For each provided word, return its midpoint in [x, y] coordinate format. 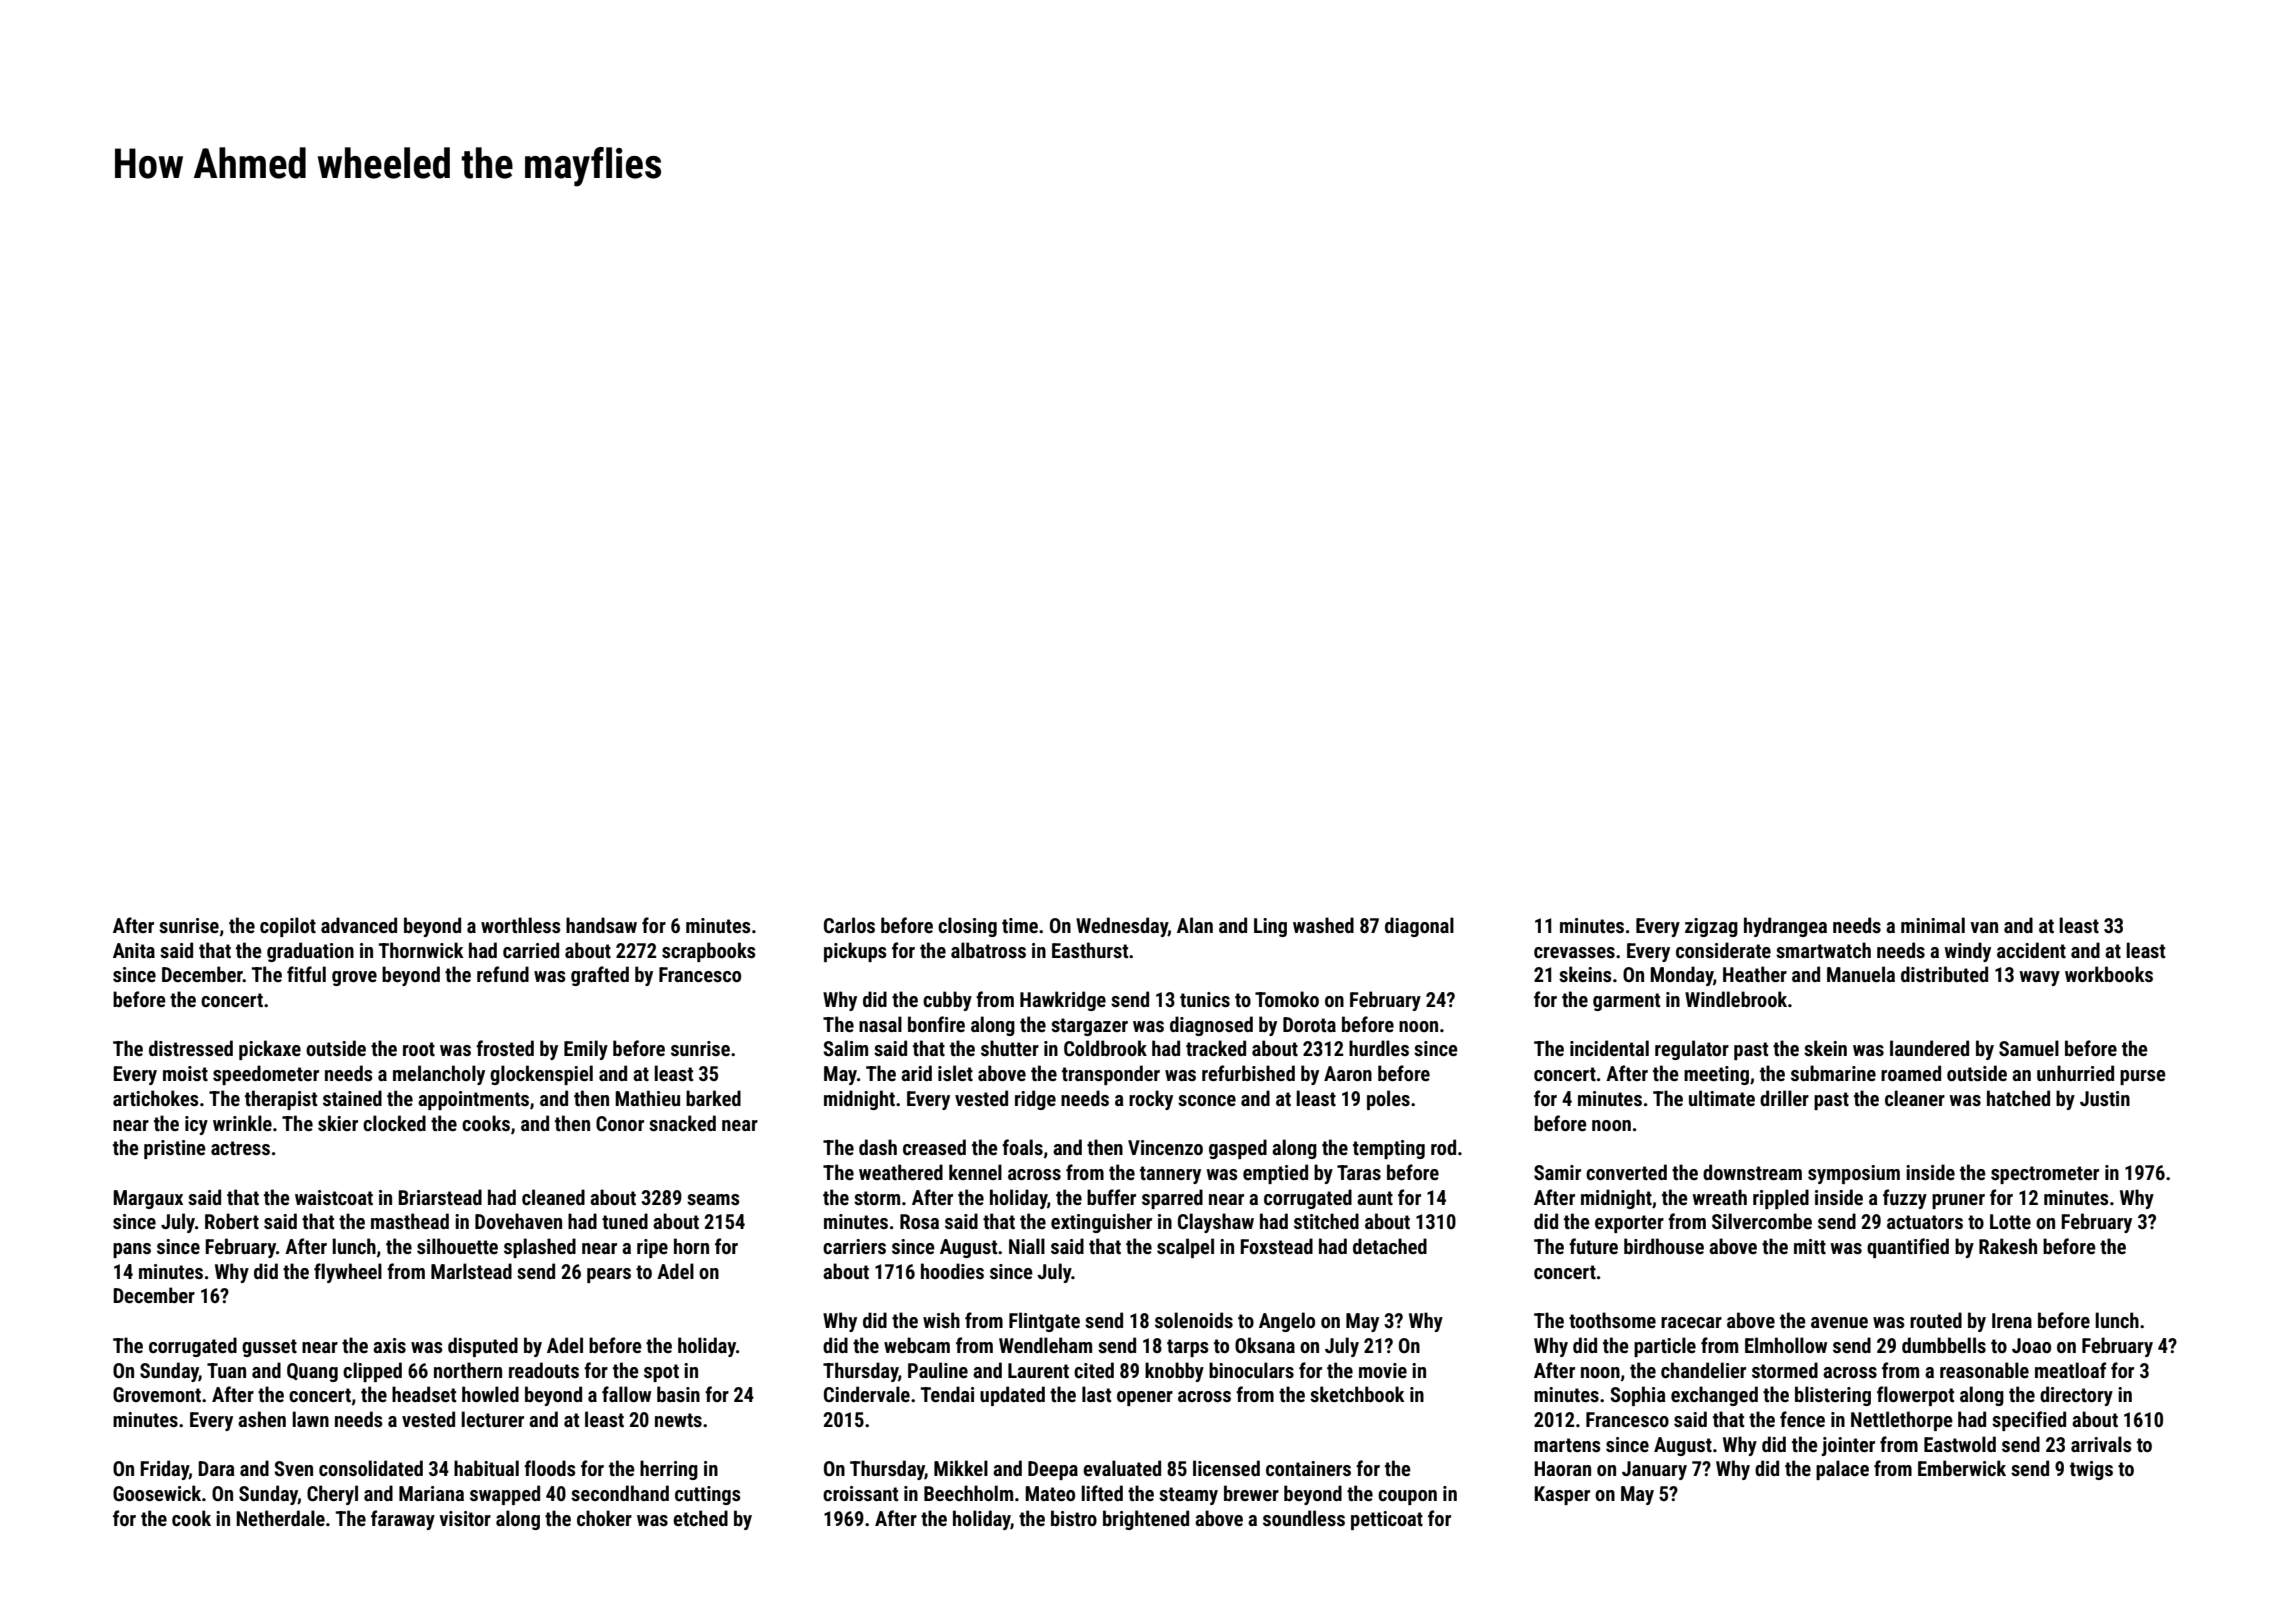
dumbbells [1944, 1345]
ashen [262, 1419]
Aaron [1348, 1073]
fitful [306, 974]
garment [1626, 1002]
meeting [1716, 1075]
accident [2031, 950]
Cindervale [867, 1394]
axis [389, 1345]
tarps [1188, 1348]
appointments [473, 1100]
